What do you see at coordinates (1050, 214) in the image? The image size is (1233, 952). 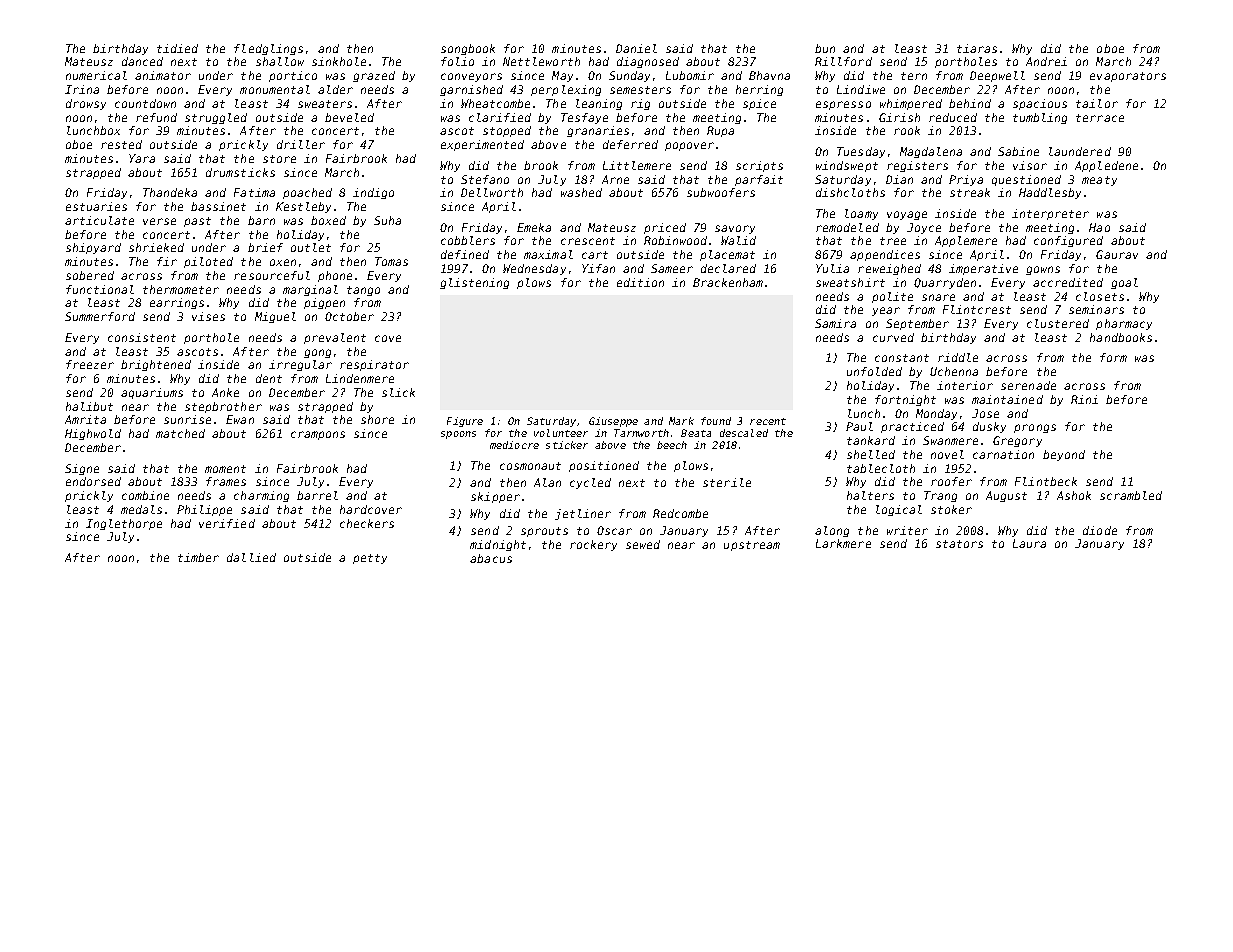 I see `interpreter` at bounding box center [1050, 214].
